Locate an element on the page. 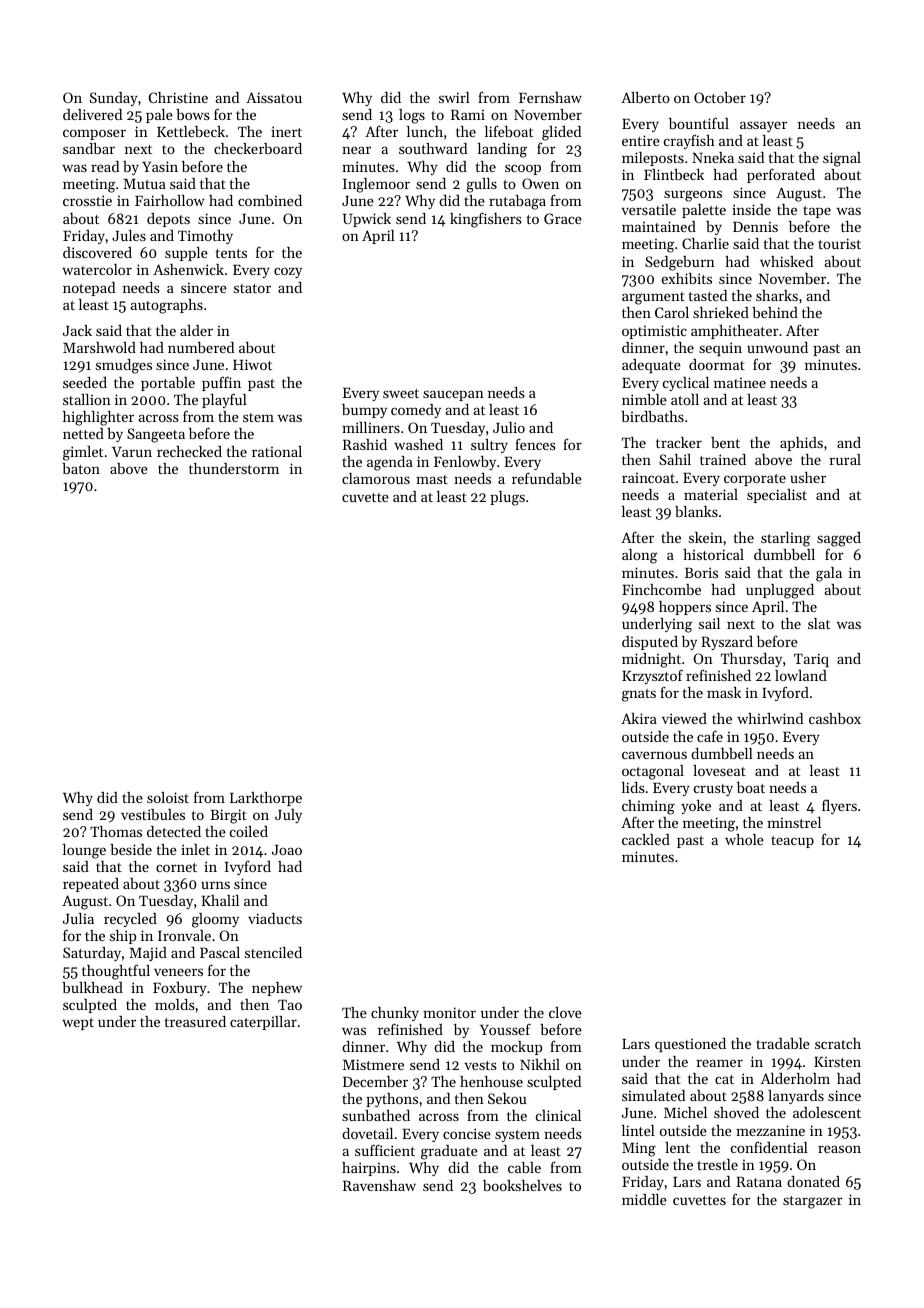 The width and height of the page is (924, 1308). wept is located at coordinates (78, 1024).
